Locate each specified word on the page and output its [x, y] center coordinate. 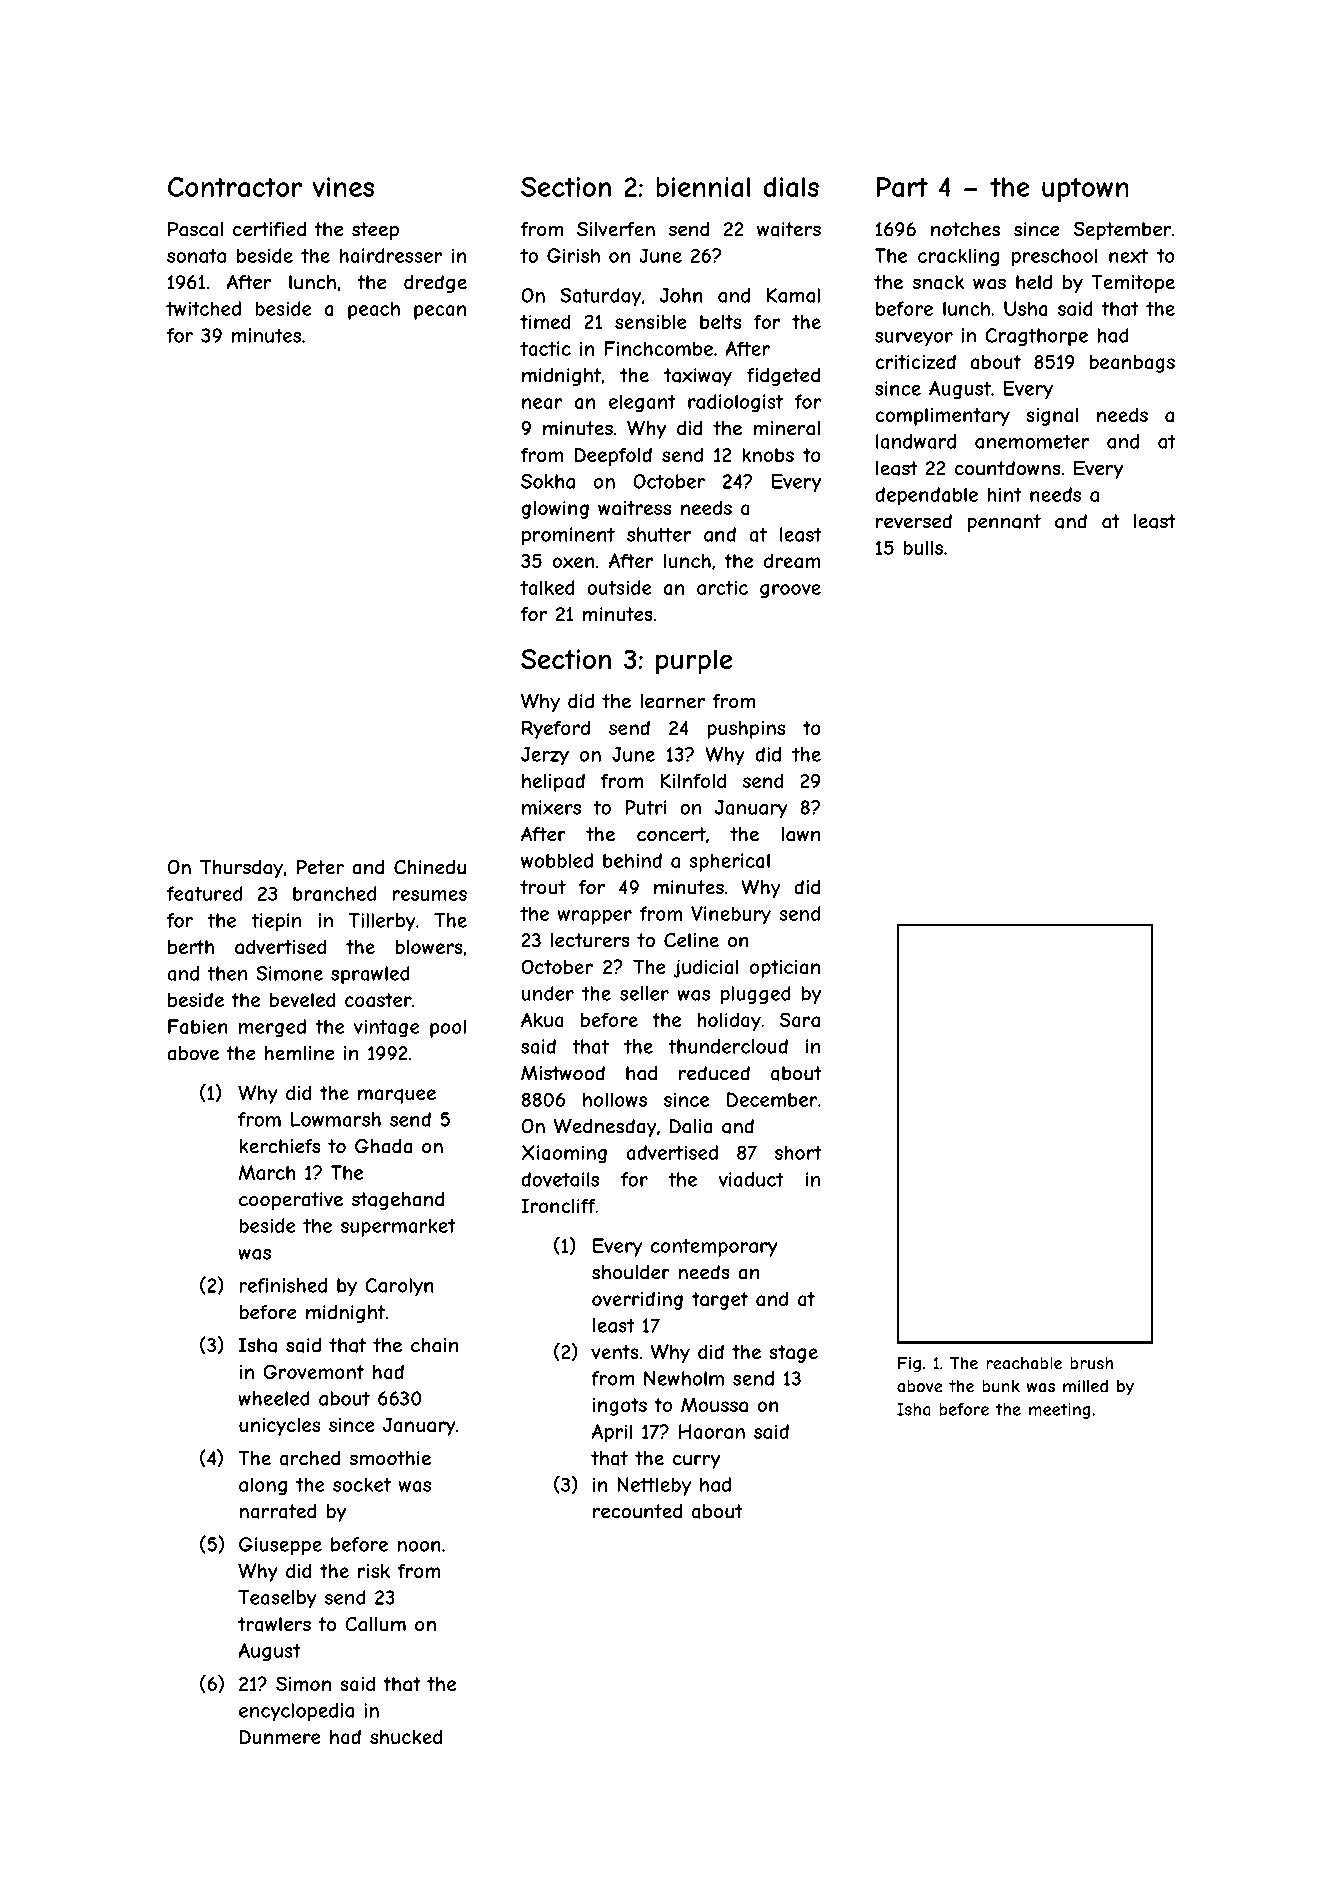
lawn [801, 834]
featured [204, 893]
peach [374, 310]
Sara [799, 1020]
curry [696, 1461]
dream [792, 560]
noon [419, 1546]
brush [1091, 1363]
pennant [1004, 523]
